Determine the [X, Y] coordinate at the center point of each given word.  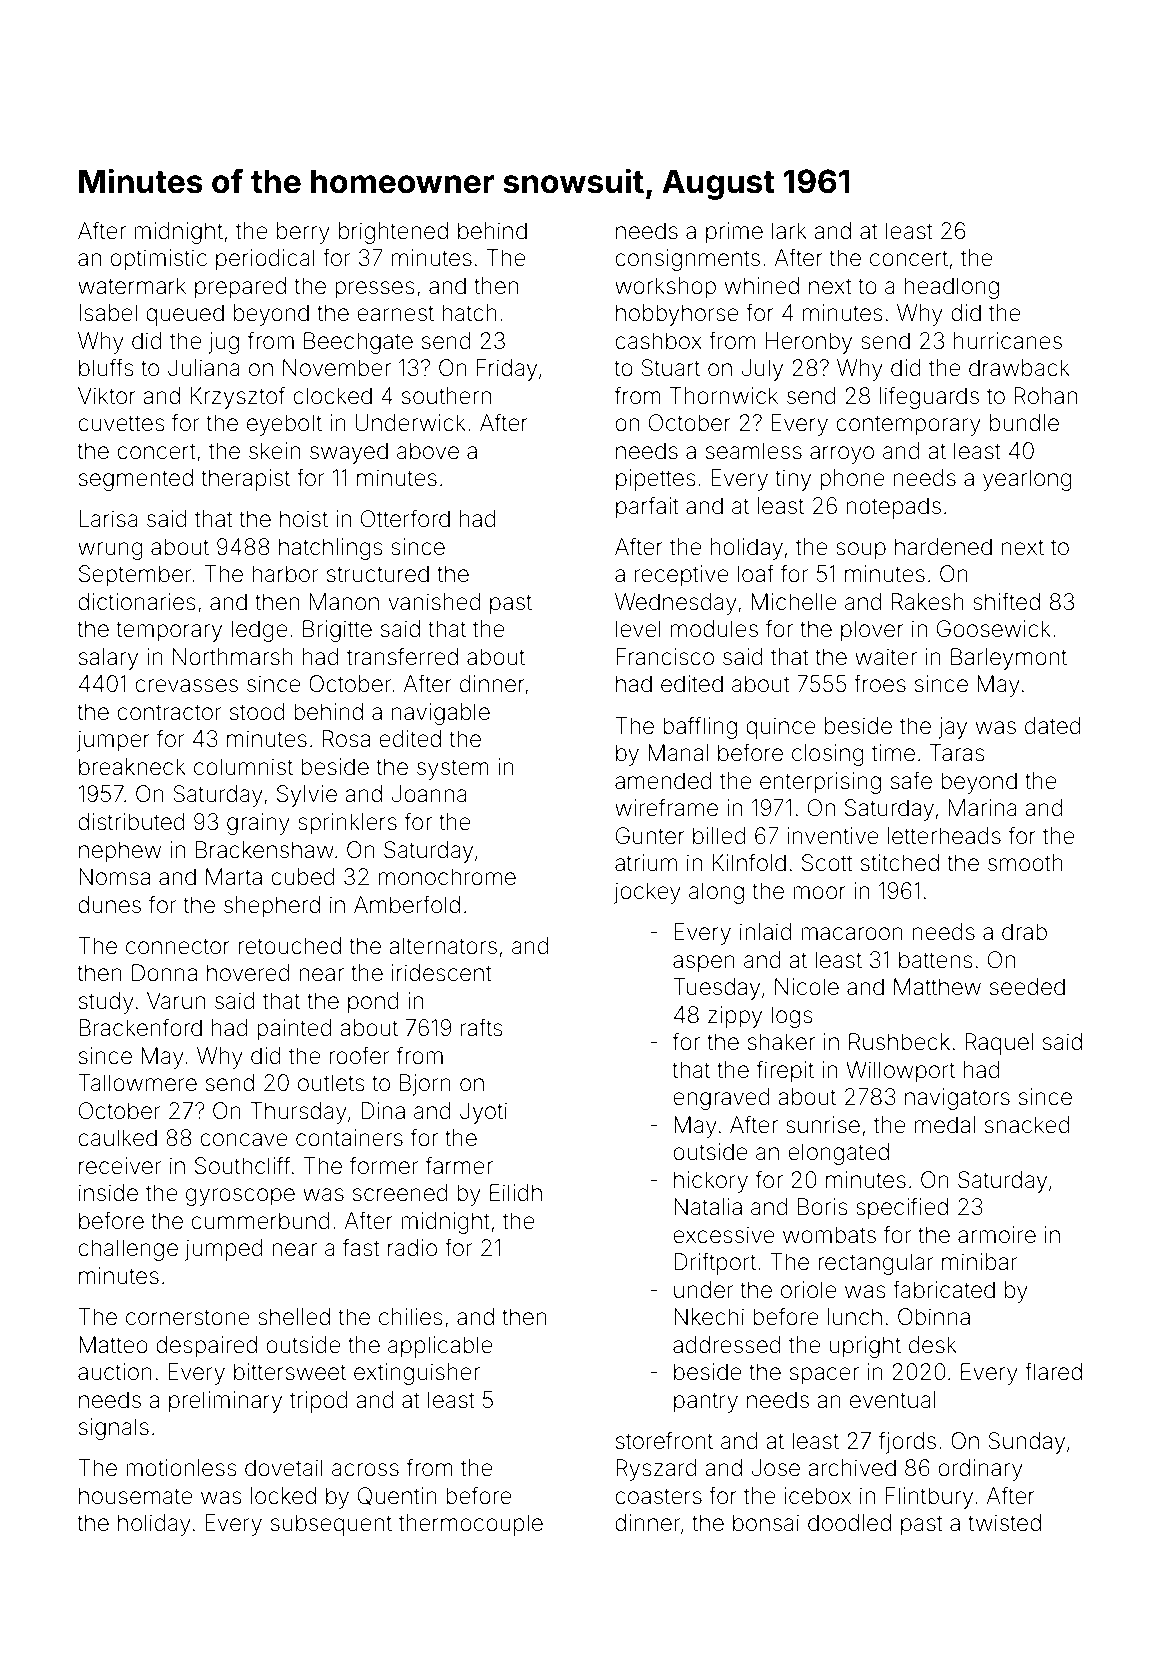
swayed [349, 453]
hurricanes [1008, 341]
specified [902, 1208]
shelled [294, 1317]
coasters [658, 1496]
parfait [647, 507]
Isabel [108, 313]
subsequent [331, 1525]
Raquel [999, 1044]
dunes [109, 905]
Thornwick [724, 395]
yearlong [1027, 480]
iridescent [442, 973]
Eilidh [516, 1192]
